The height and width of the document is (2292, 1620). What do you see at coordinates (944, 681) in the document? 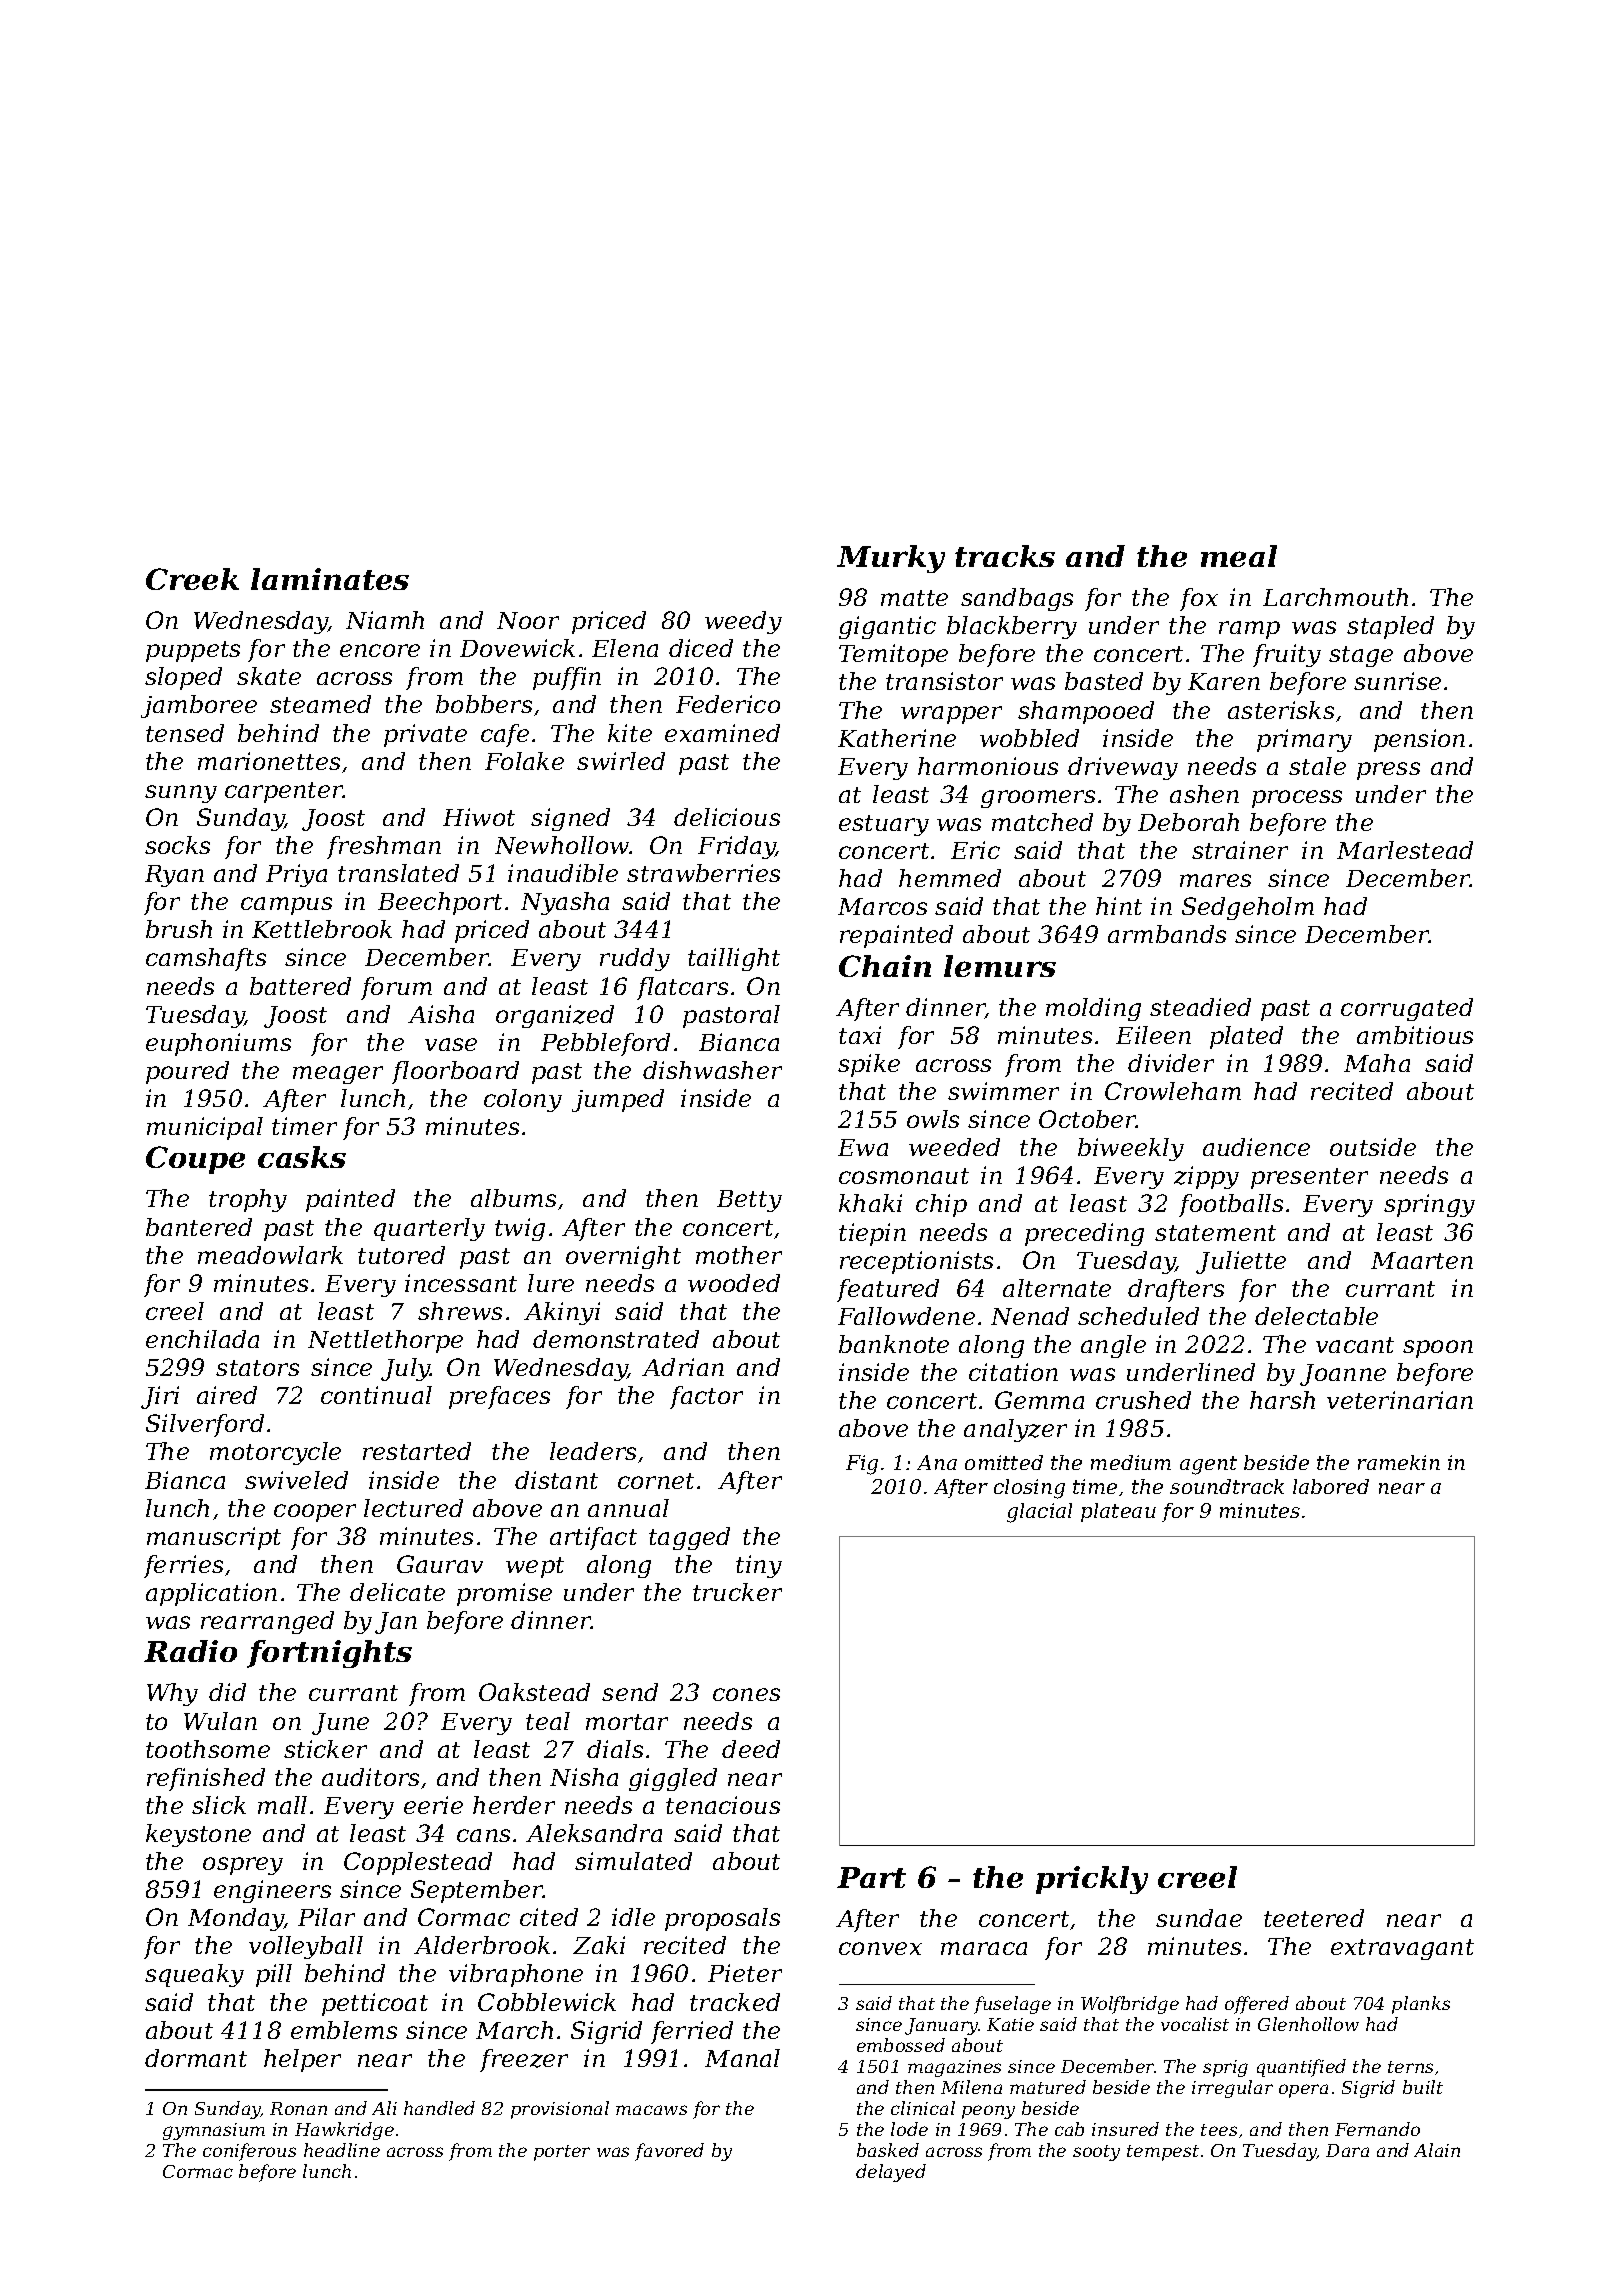
I see `transistor` at bounding box center [944, 681].
